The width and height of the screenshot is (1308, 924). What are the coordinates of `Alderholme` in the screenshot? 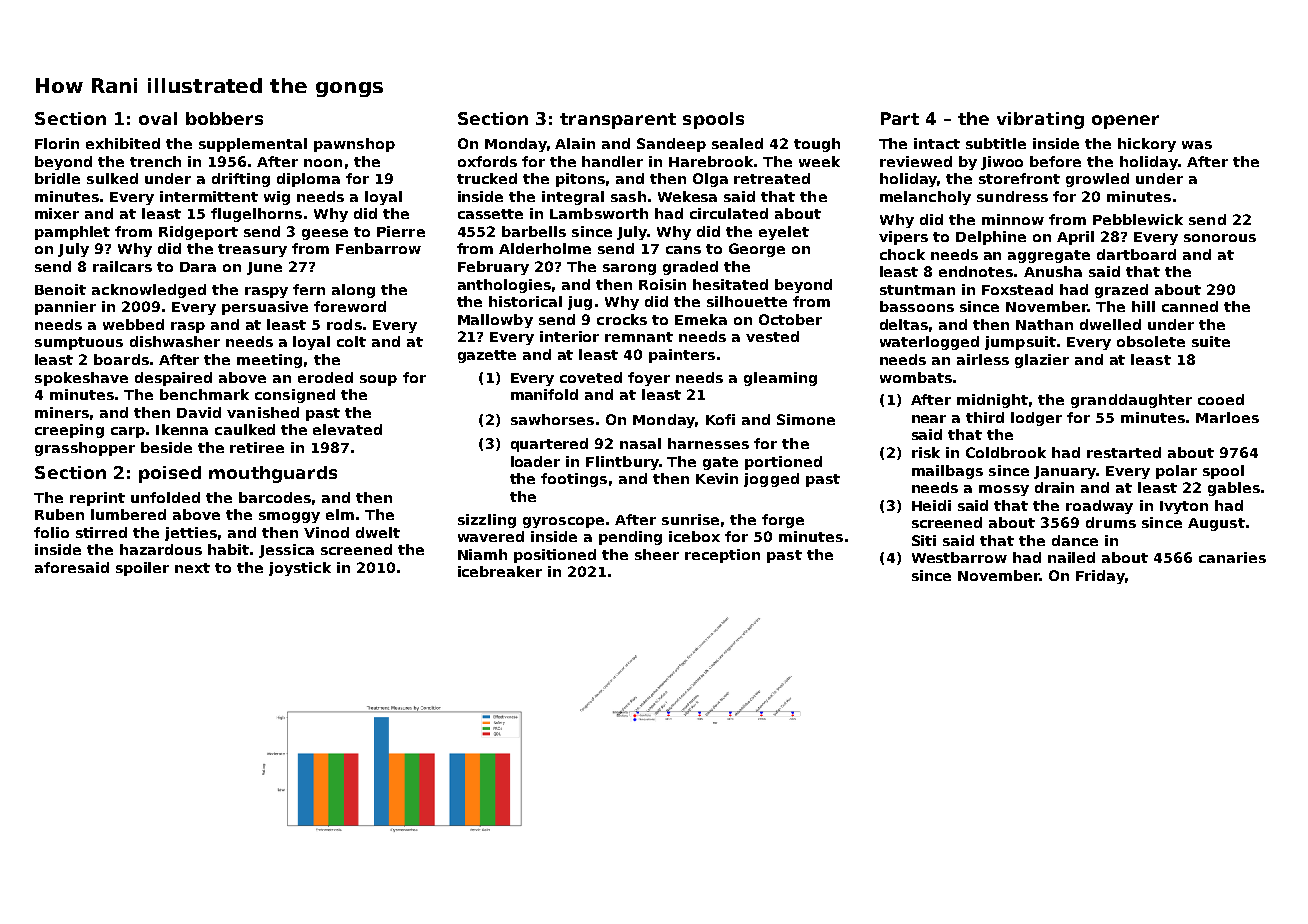 It's located at (545, 248).
